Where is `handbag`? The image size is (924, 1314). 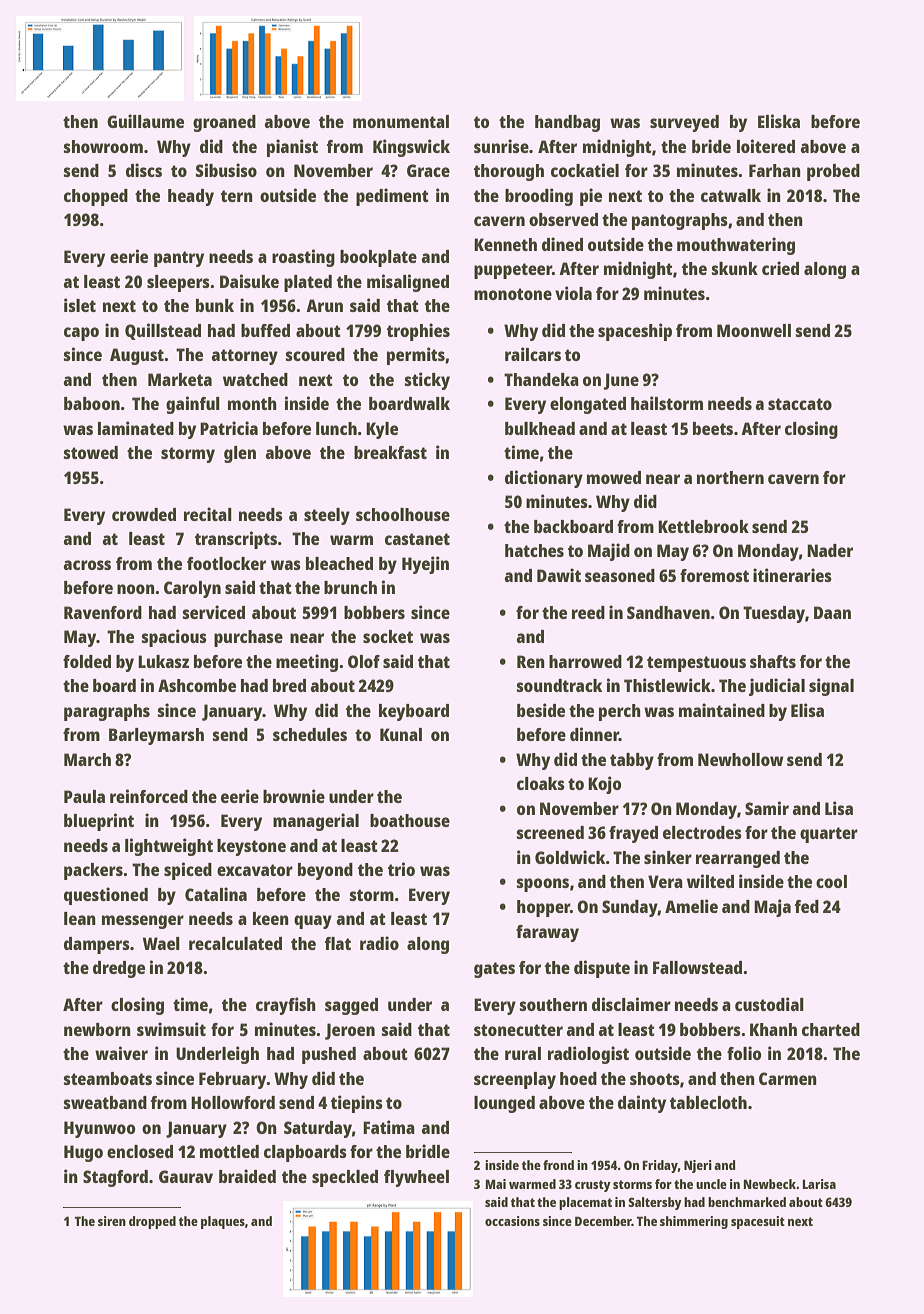
handbag is located at coordinates (567, 123).
